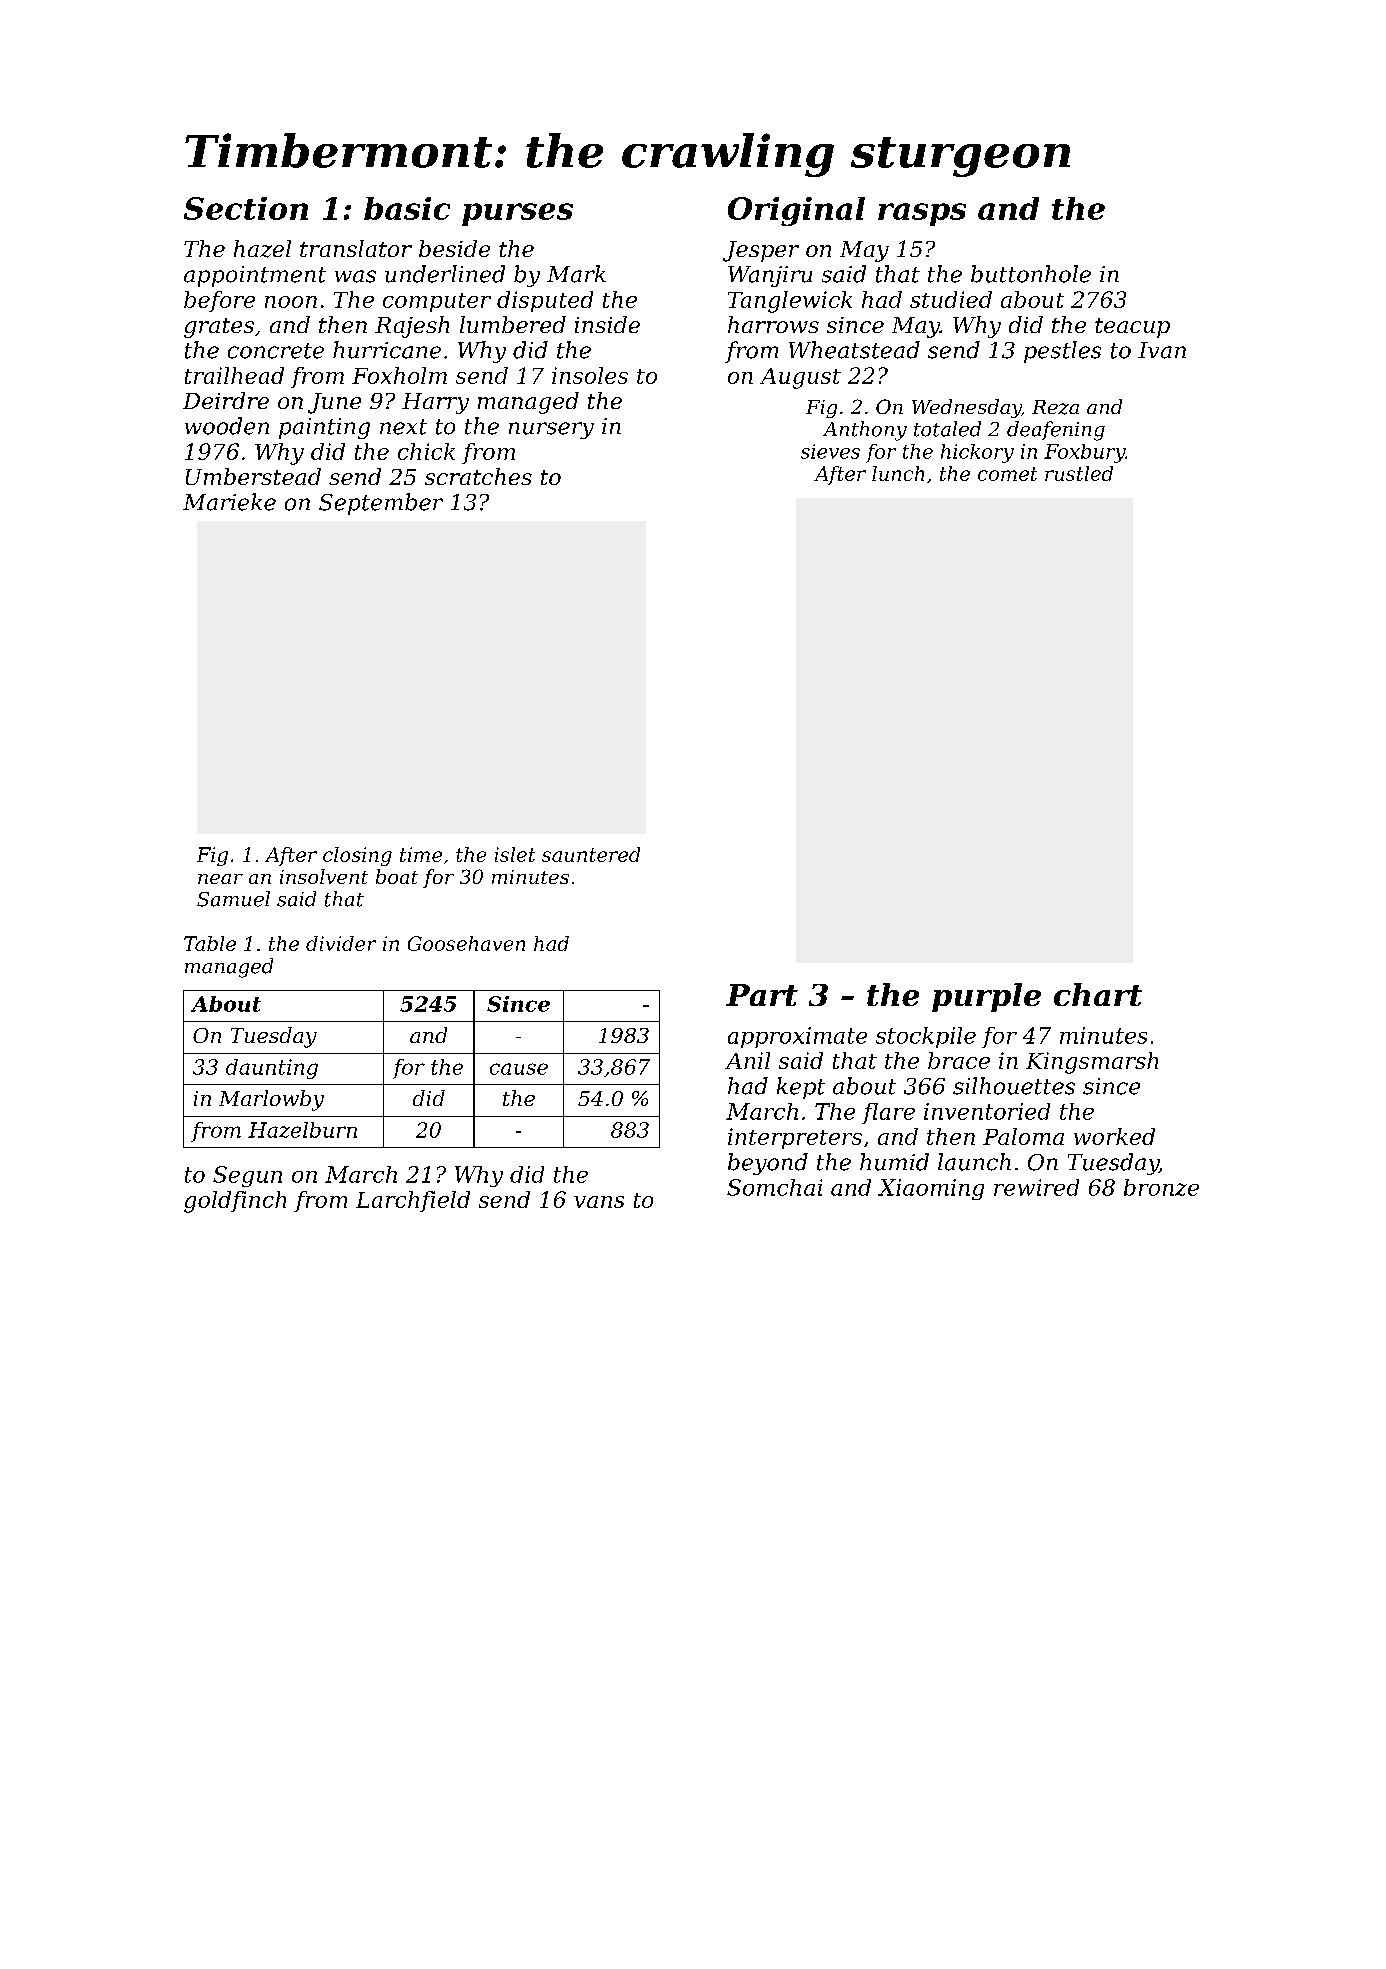  I want to click on rustled, so click(1079, 473).
